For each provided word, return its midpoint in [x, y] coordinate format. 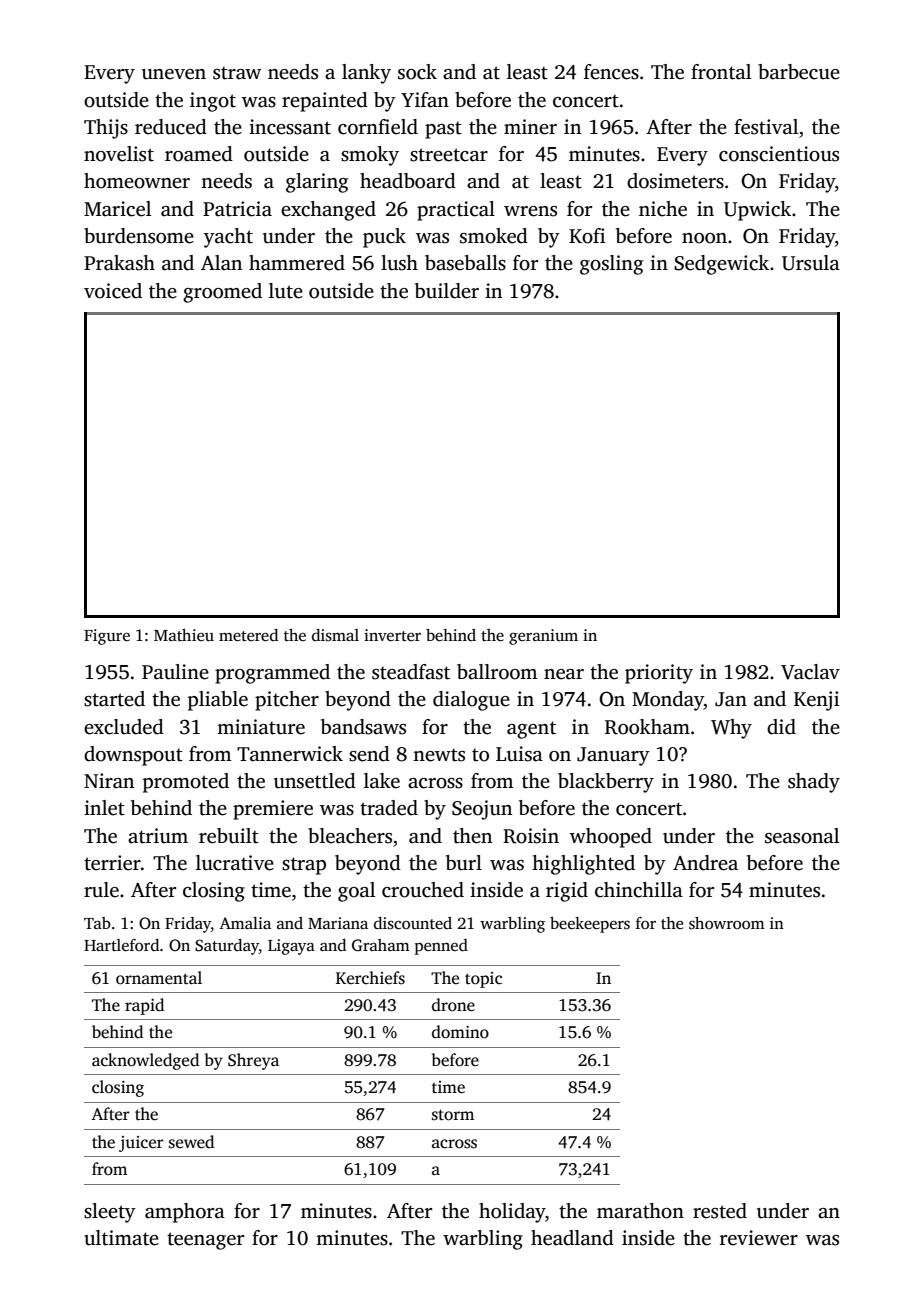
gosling [611, 265]
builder [447, 291]
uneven [174, 74]
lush [399, 263]
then [472, 836]
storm [453, 1115]
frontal [721, 72]
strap [304, 866]
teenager [205, 1241]
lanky [366, 74]
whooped [611, 838]
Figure [107, 637]
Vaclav [810, 672]
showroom [727, 923]
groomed [222, 293]
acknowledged [145, 1061]
